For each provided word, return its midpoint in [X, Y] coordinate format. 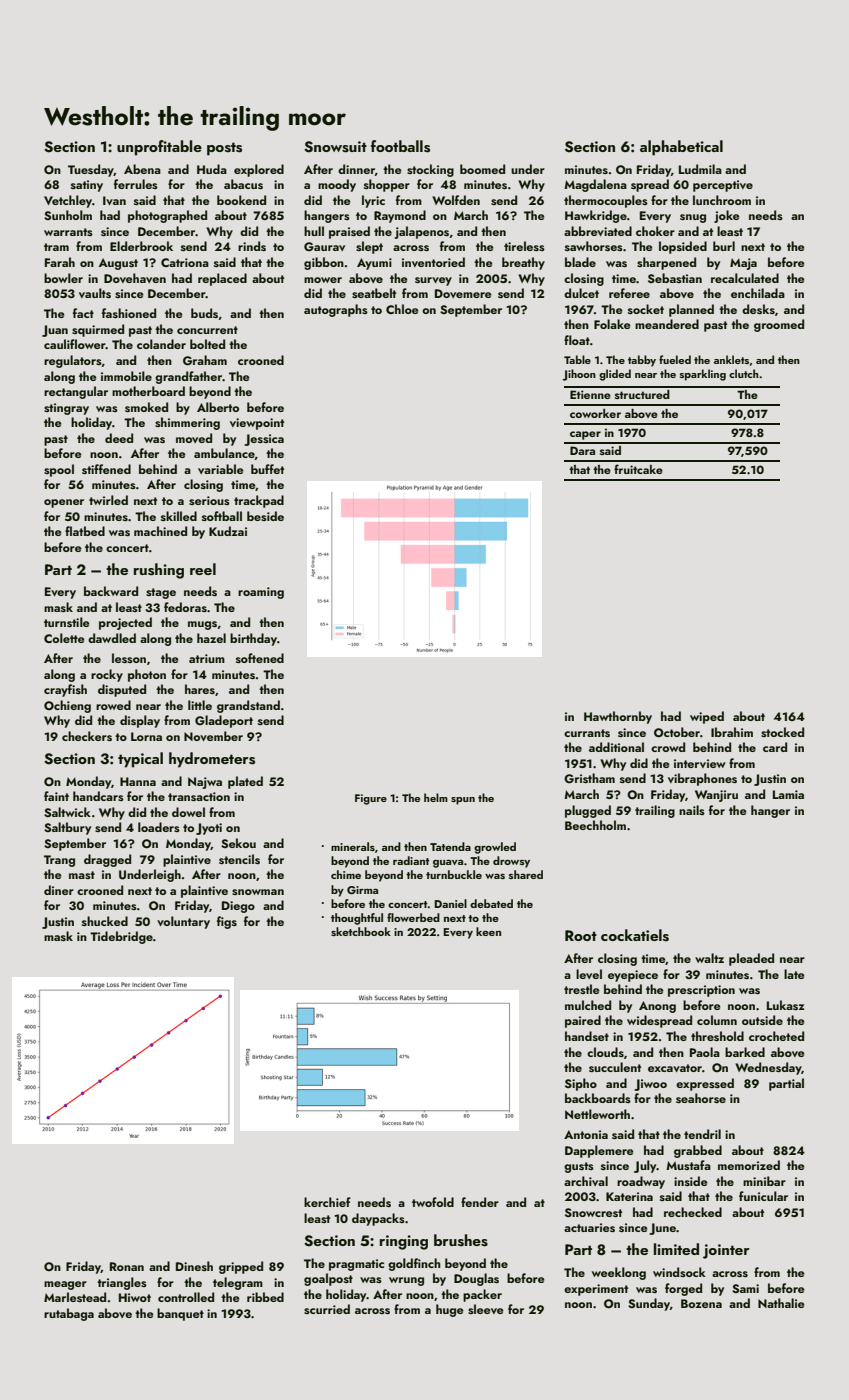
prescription [701, 991]
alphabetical [681, 148]
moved [194, 438]
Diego [238, 907]
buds [204, 313]
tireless [524, 246]
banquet [180, 1314]
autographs [336, 310]
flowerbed [413, 917]
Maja [743, 264]
